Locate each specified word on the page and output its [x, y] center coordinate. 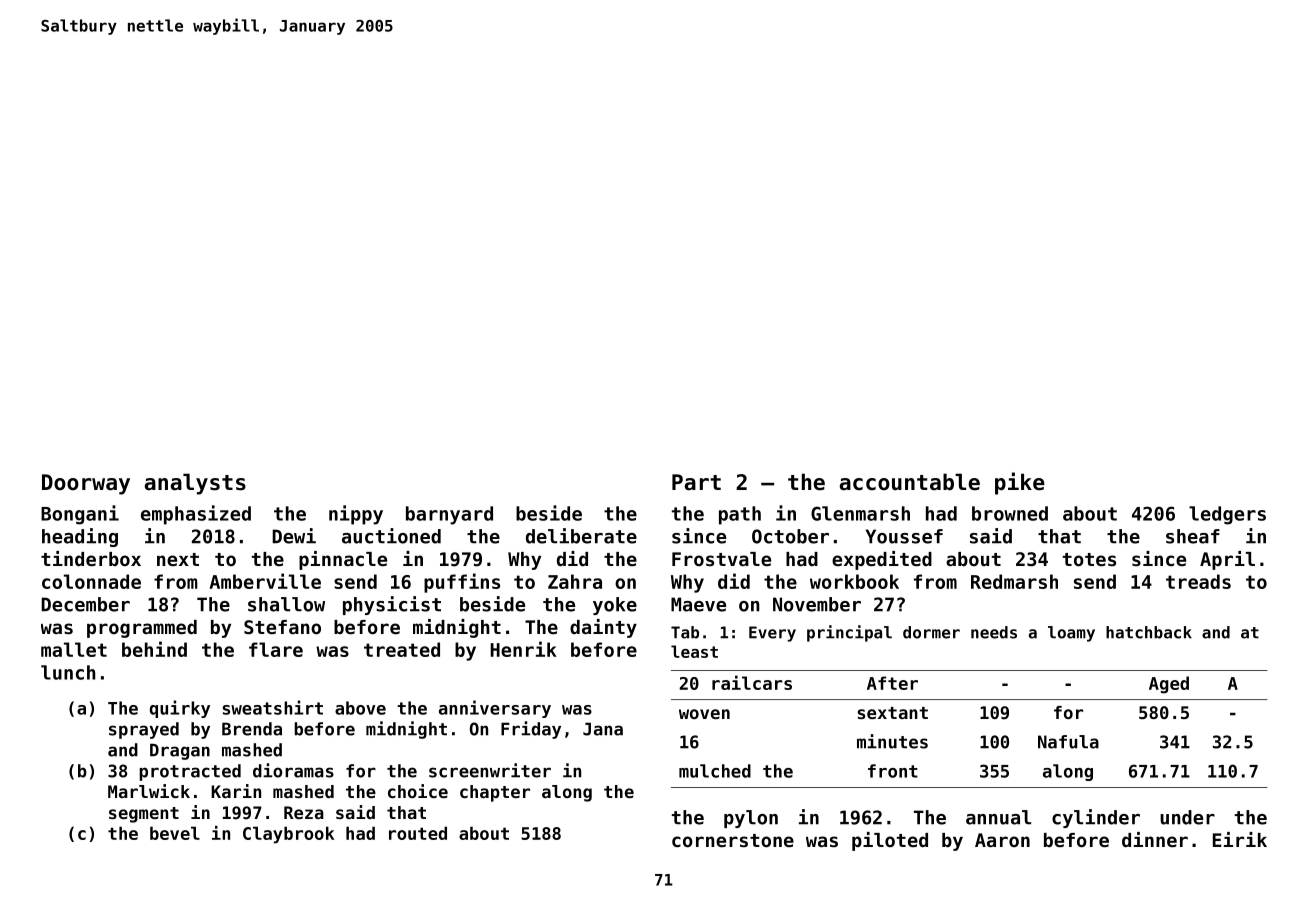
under [1187, 817]
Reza [304, 812]
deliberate [581, 536]
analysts [195, 484]
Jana [603, 729]
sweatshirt [272, 707]
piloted [890, 841]
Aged [1169, 685]
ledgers [1227, 515]
